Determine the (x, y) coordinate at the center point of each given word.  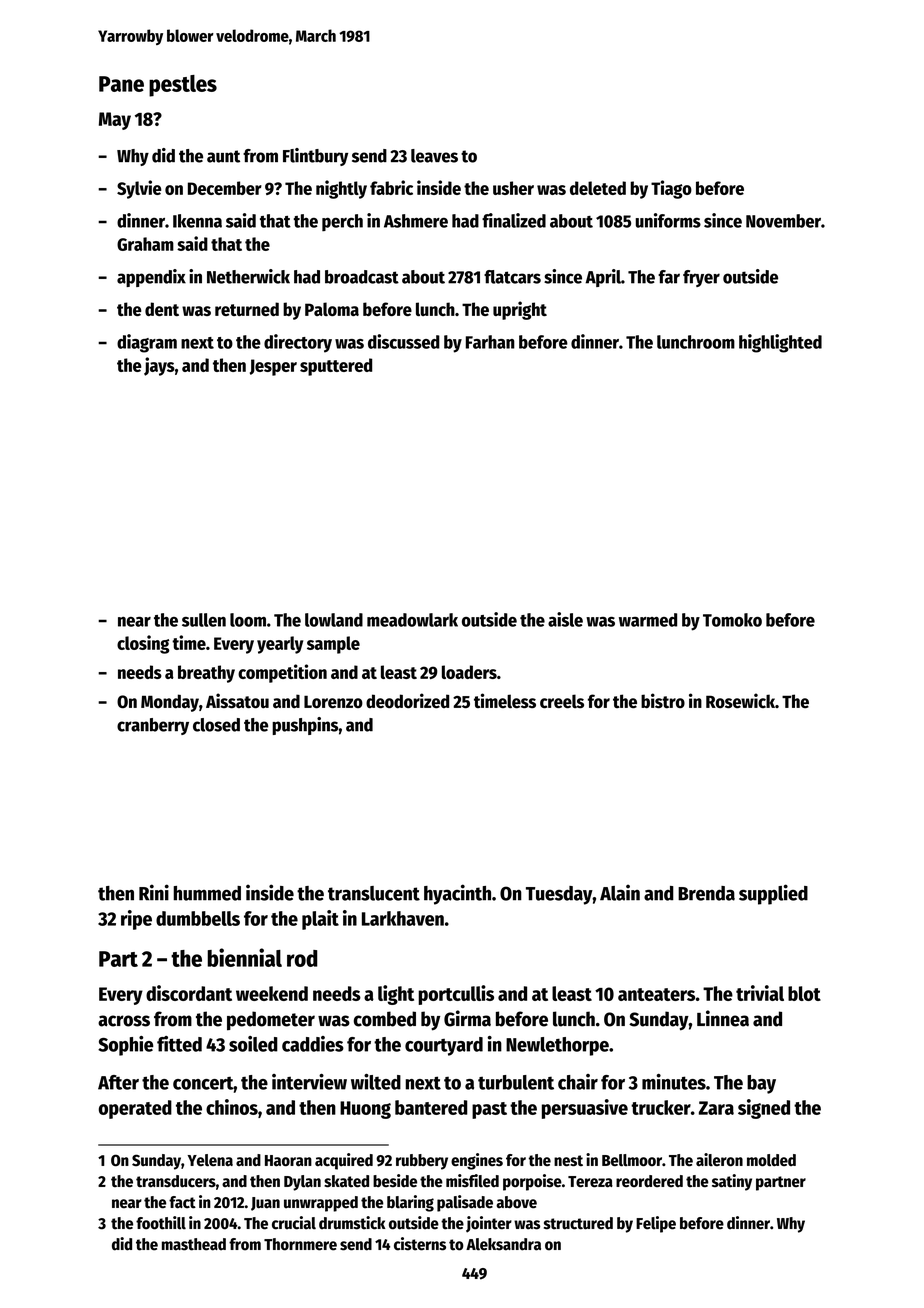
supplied (773, 894)
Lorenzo (333, 702)
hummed (207, 893)
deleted (598, 188)
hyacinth (457, 894)
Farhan (490, 342)
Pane (121, 84)
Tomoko (732, 620)
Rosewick (740, 700)
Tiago (671, 189)
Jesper (273, 367)
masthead (194, 1244)
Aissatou (237, 701)
